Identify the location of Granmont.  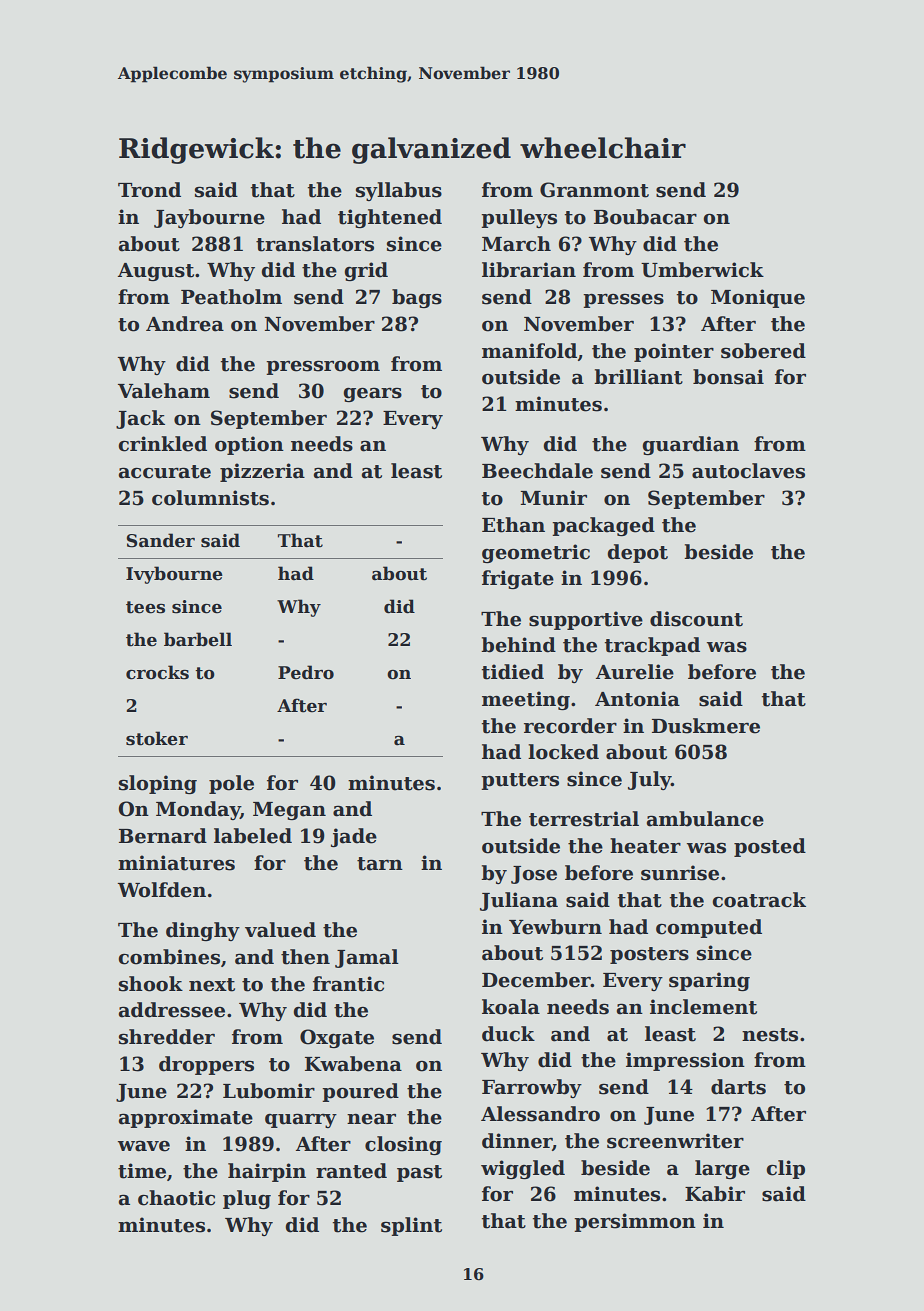
(594, 190).
